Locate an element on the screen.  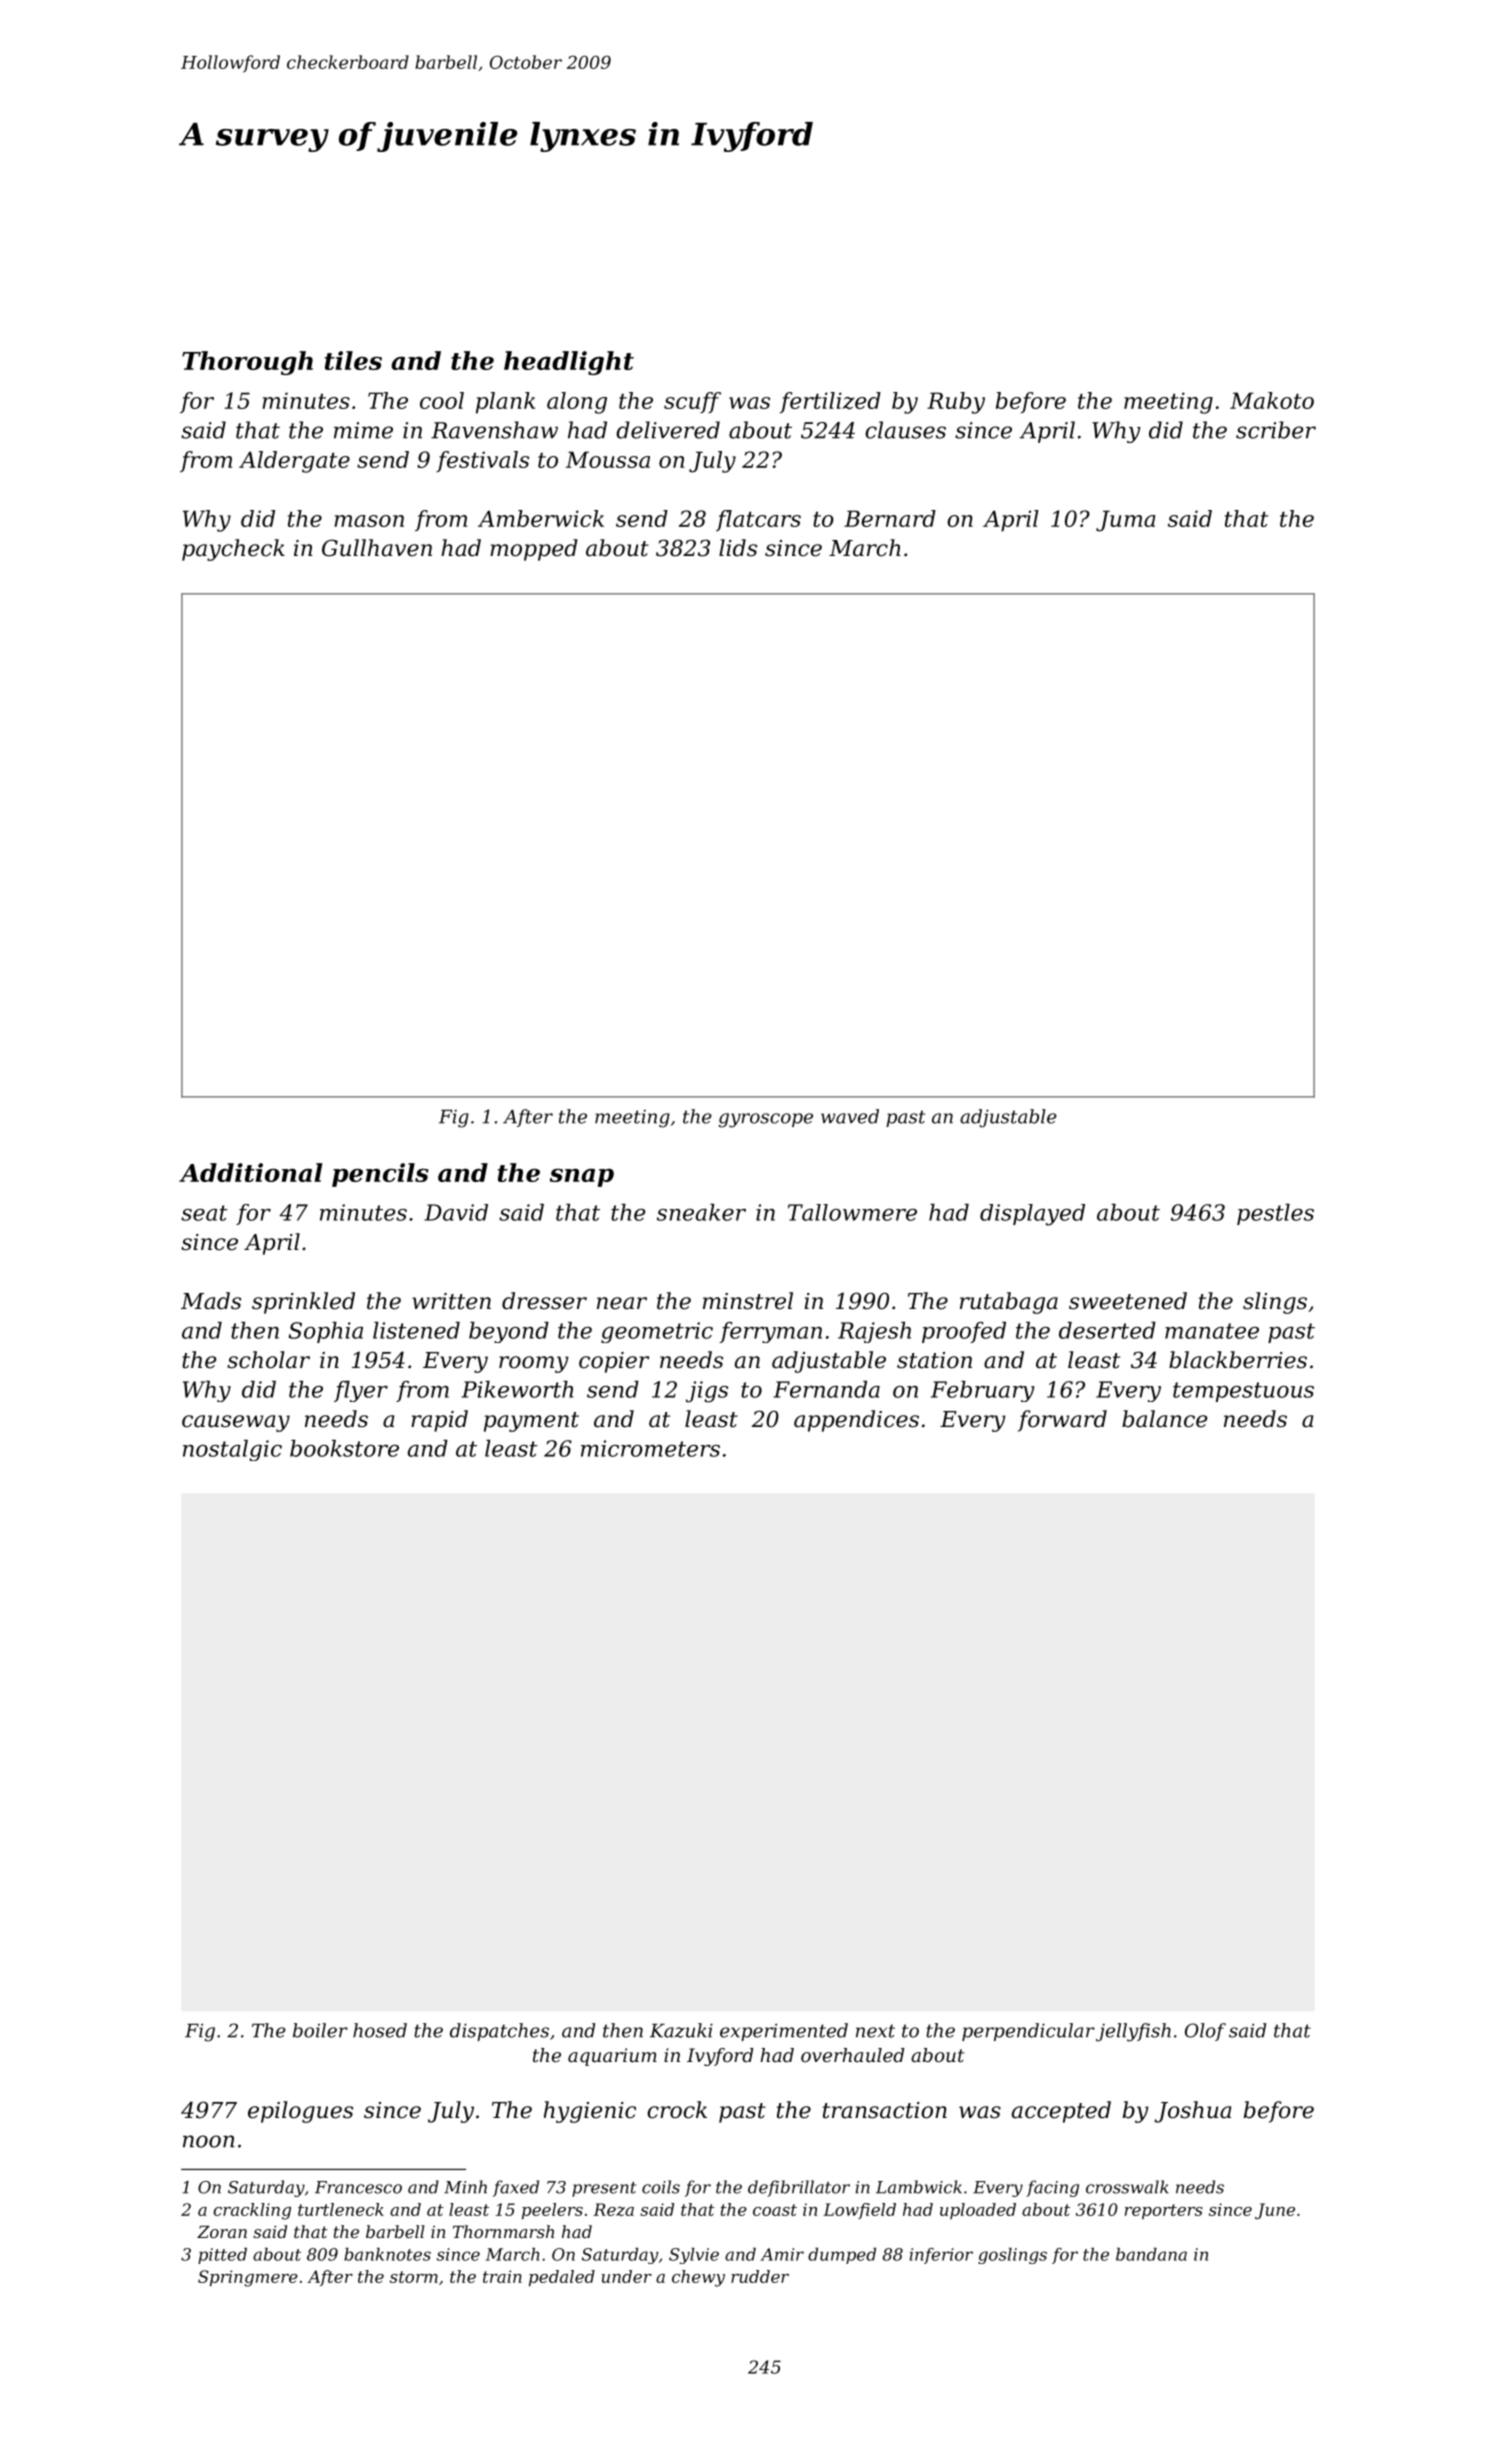
Springmere is located at coordinates (248, 2278).
